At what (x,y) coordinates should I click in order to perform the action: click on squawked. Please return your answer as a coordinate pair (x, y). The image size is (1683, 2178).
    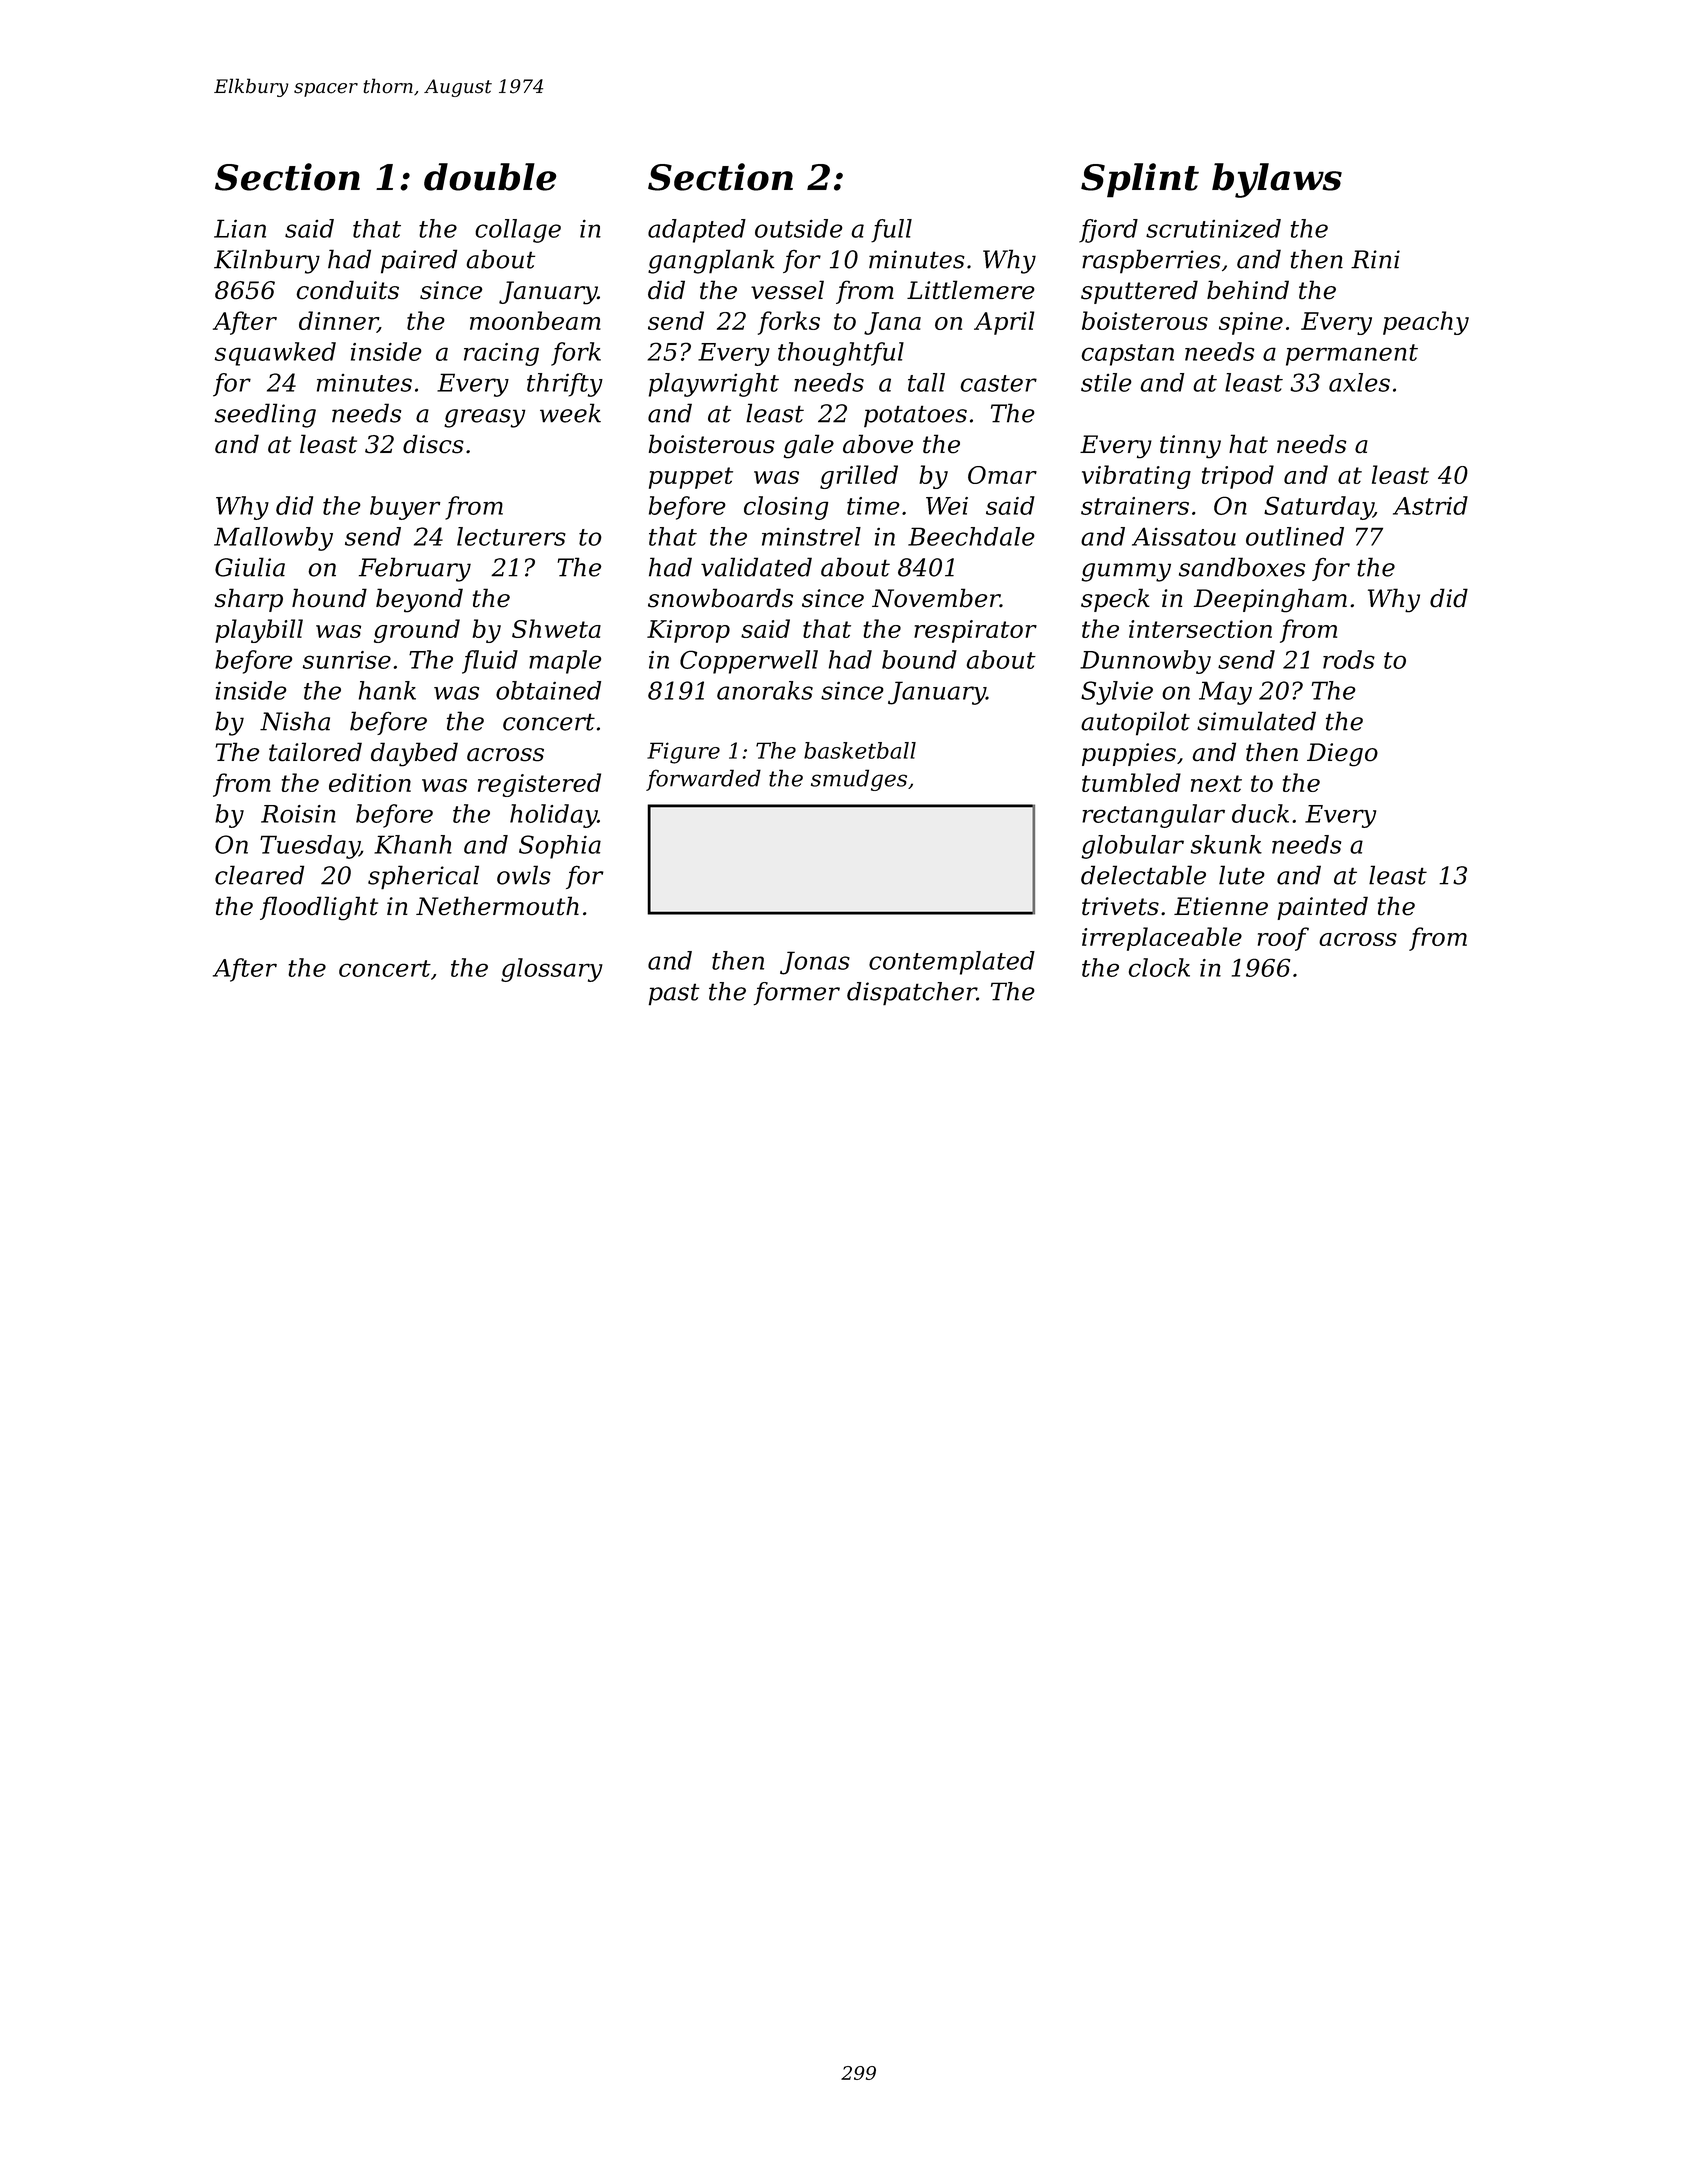
    Looking at the image, I should click on (275, 354).
